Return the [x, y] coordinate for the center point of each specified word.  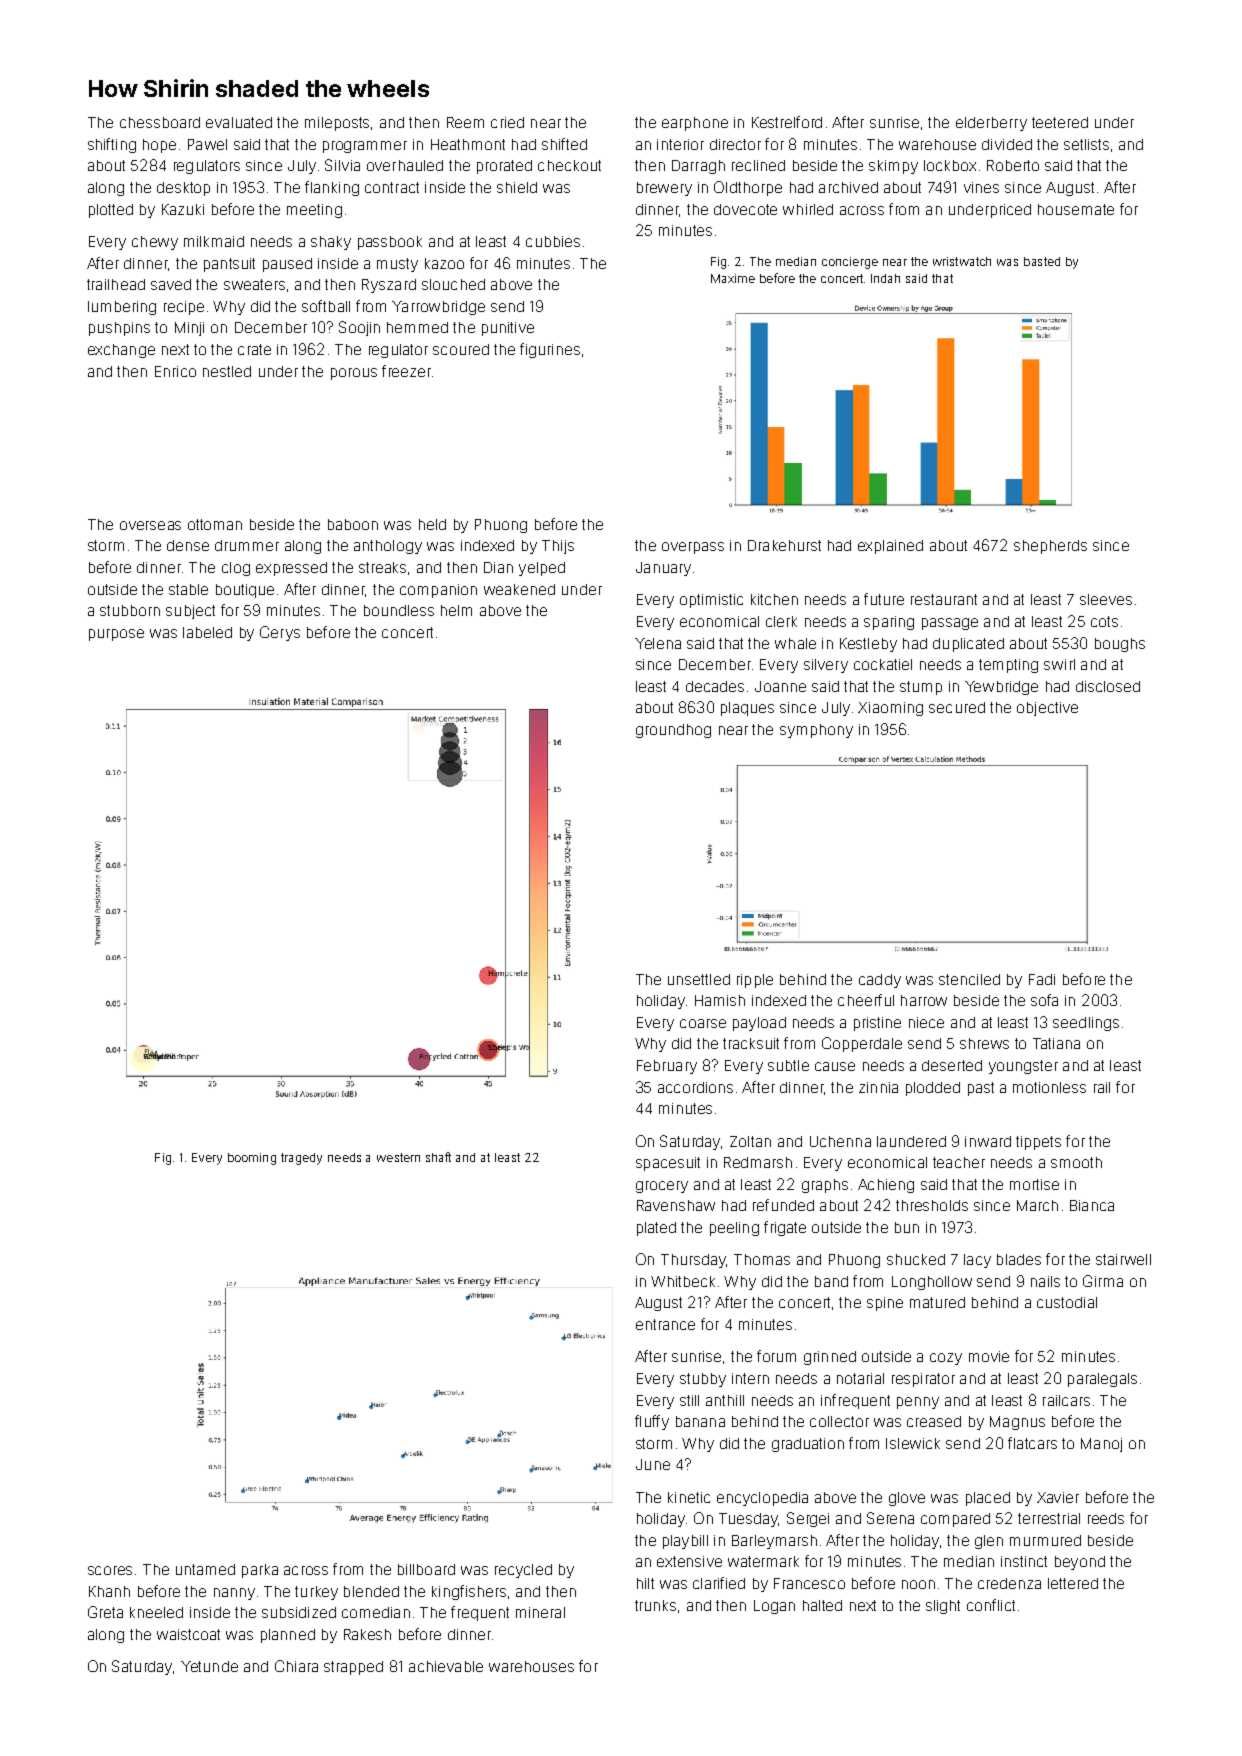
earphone [695, 124]
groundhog [673, 731]
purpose [116, 635]
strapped [353, 1668]
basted [1042, 261]
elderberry [991, 124]
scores [110, 1570]
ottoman [215, 524]
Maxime [733, 278]
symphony [816, 731]
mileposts [337, 124]
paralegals [1102, 1380]
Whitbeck [683, 1281]
